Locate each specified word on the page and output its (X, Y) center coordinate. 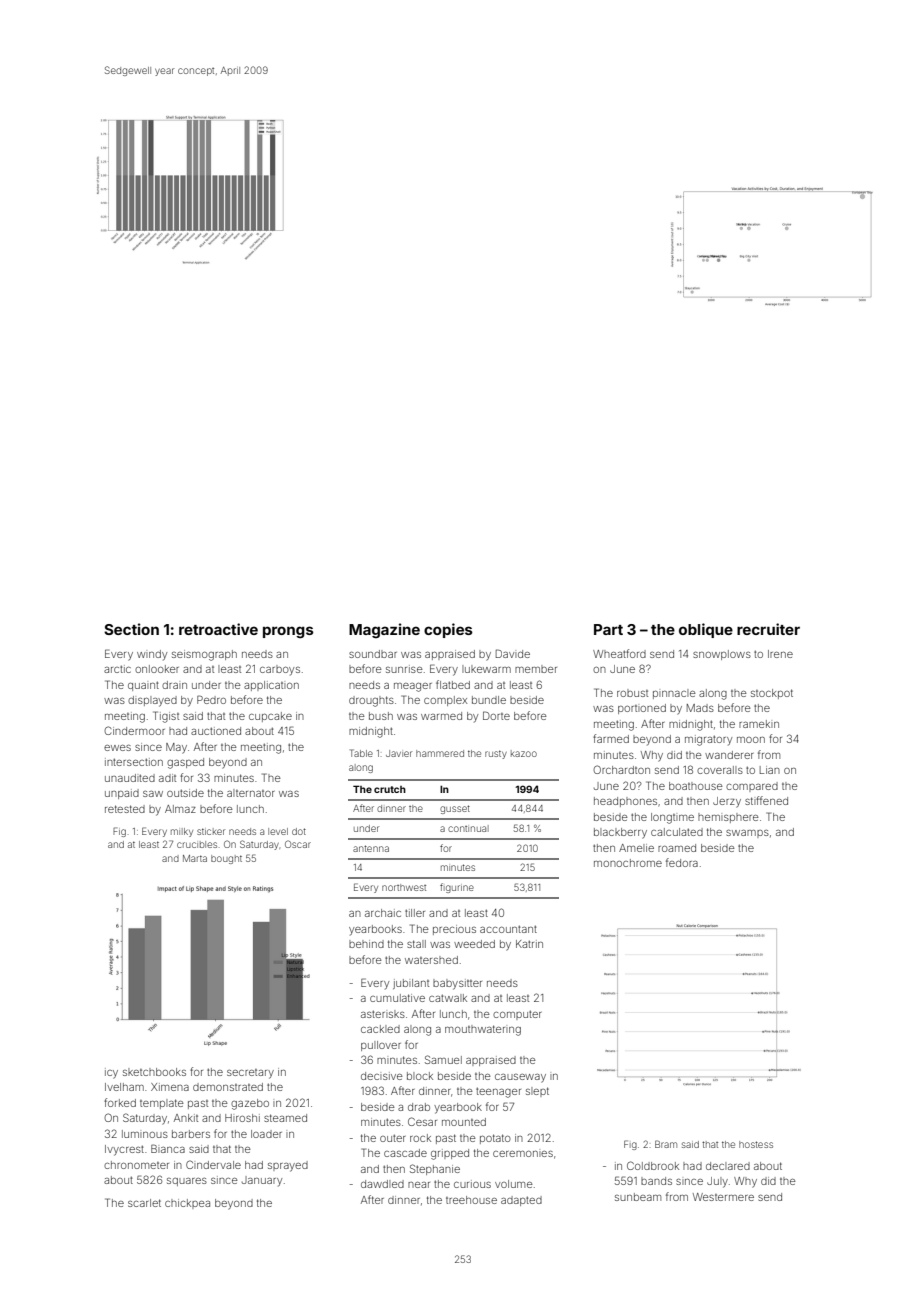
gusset (455, 809)
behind (366, 944)
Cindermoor (134, 730)
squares (187, 1182)
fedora (682, 862)
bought (226, 859)
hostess (756, 1144)
